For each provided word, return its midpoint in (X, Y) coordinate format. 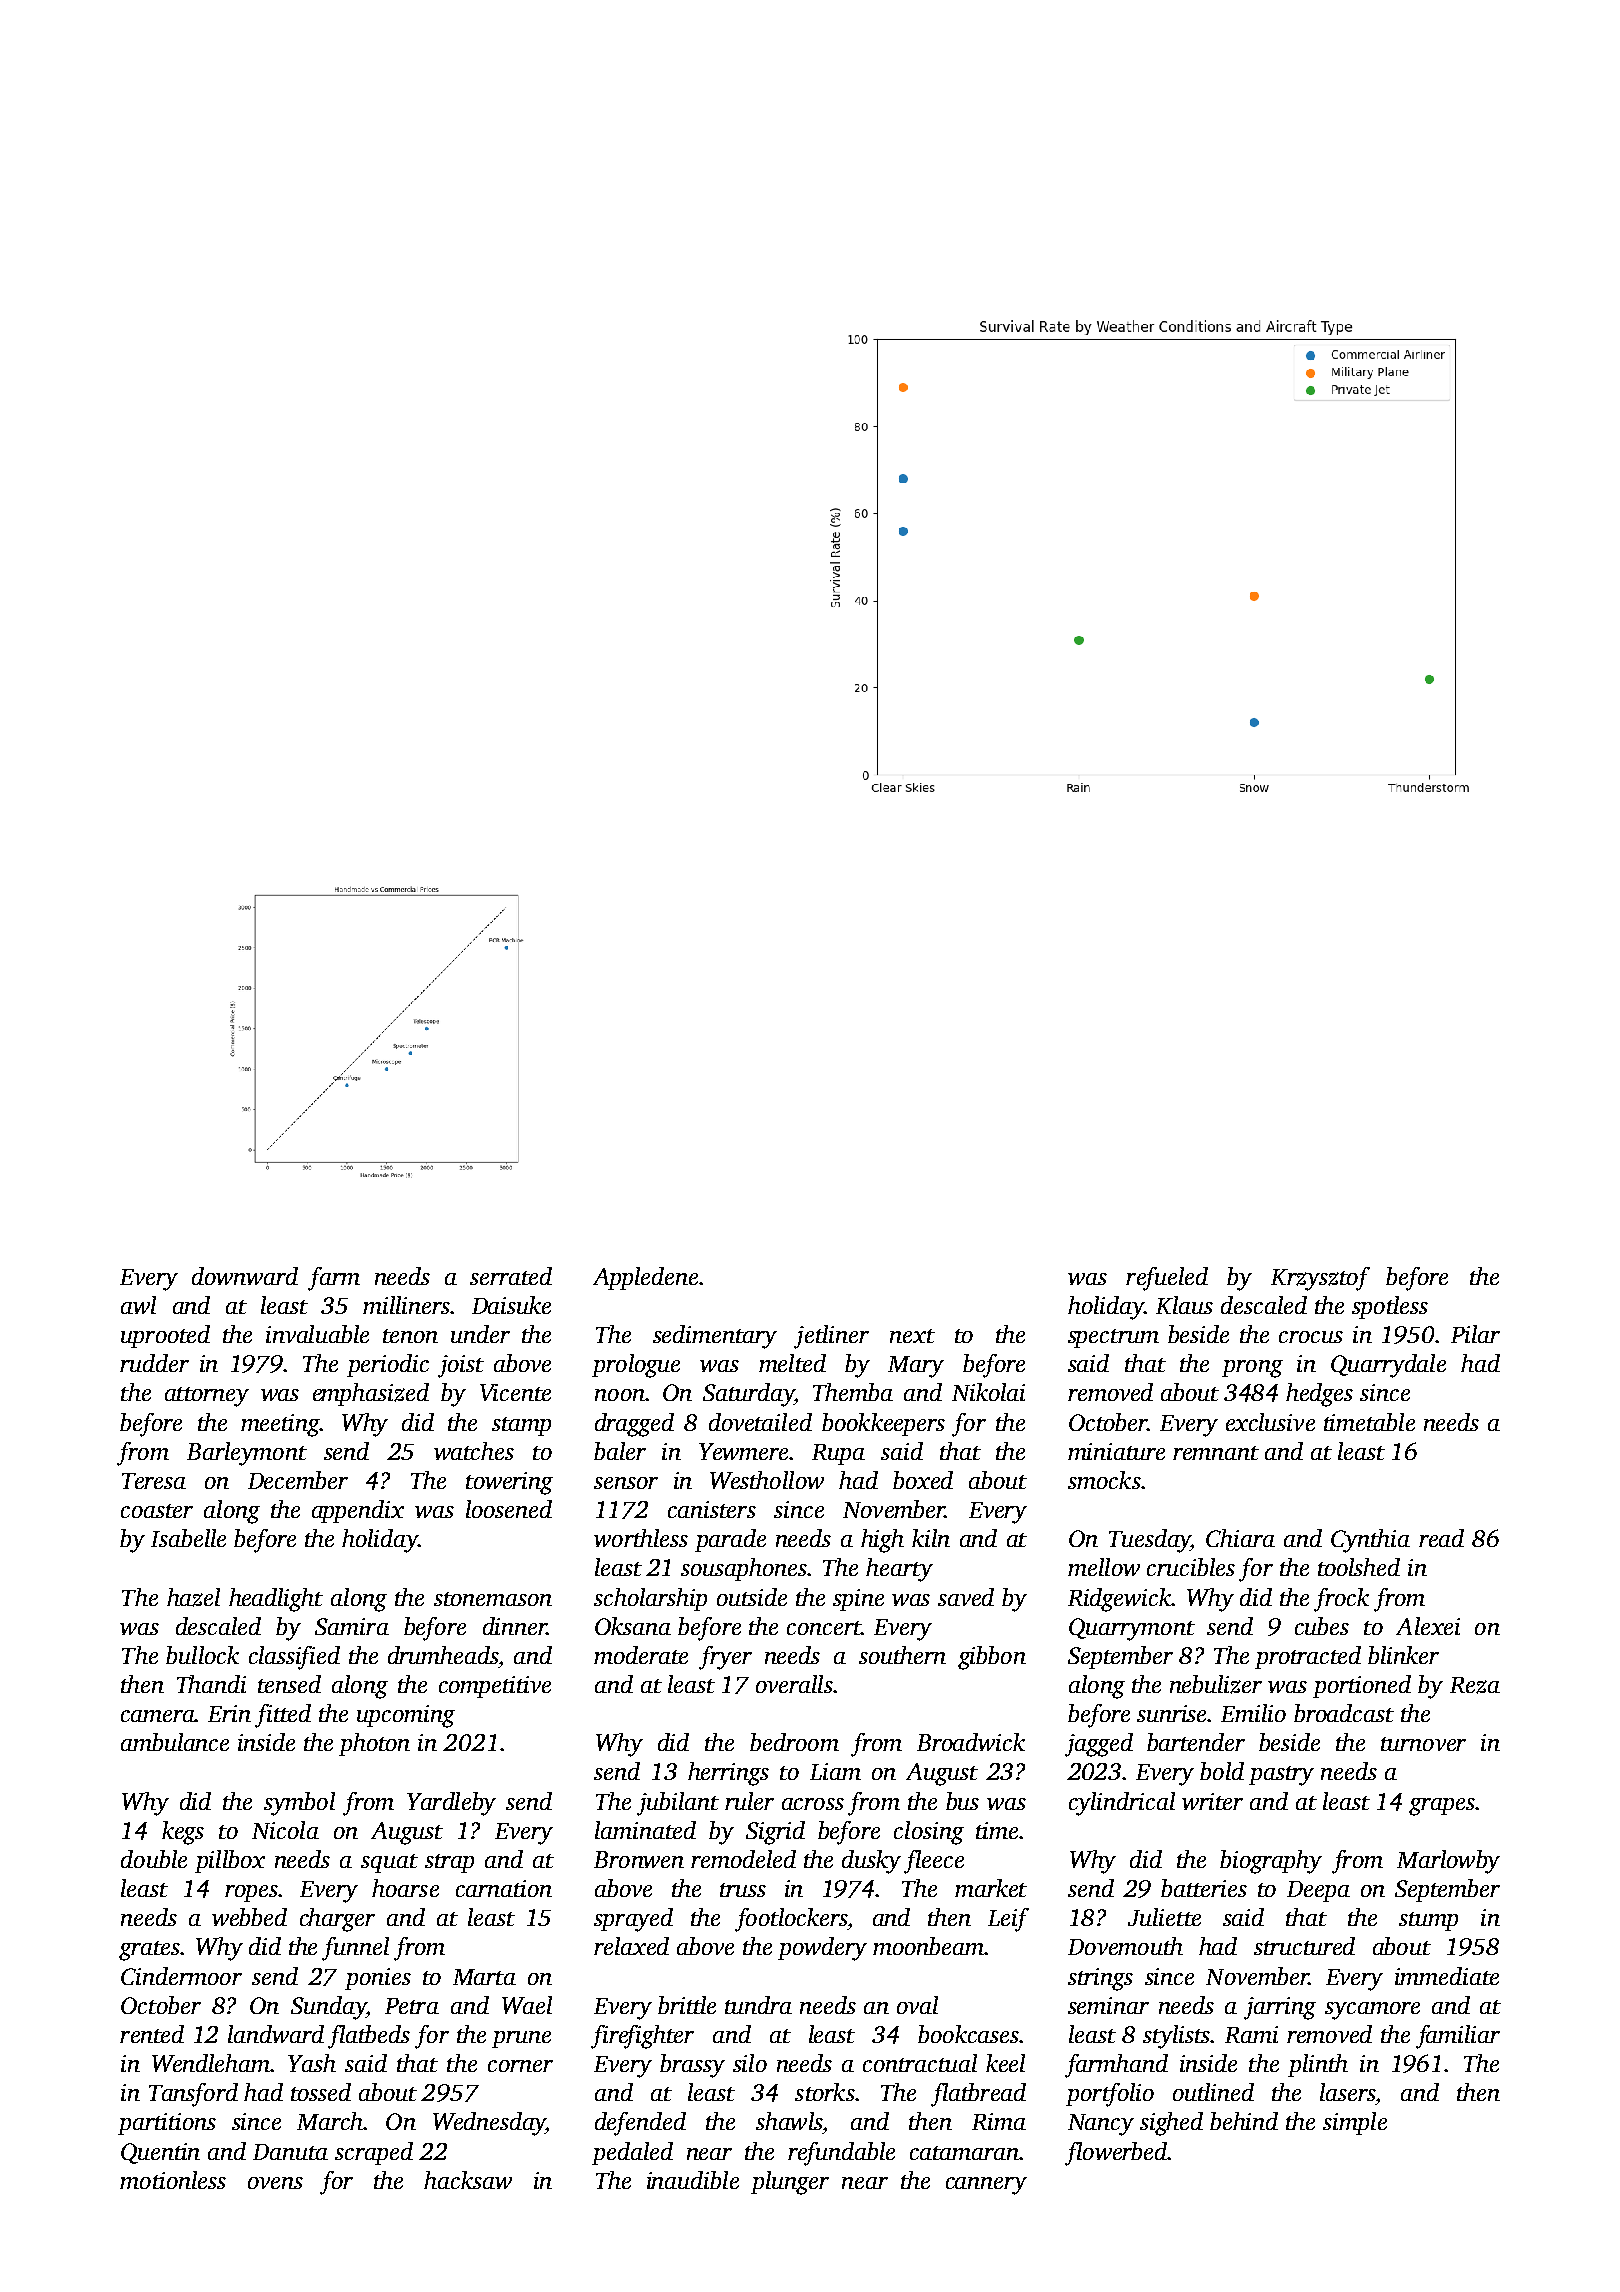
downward (245, 1276)
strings (1100, 1979)
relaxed (631, 1946)
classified (294, 1658)
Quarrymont (1132, 1629)
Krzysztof (1320, 1279)
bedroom (794, 1742)
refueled (1167, 1279)
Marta (484, 1977)
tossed (321, 2092)
